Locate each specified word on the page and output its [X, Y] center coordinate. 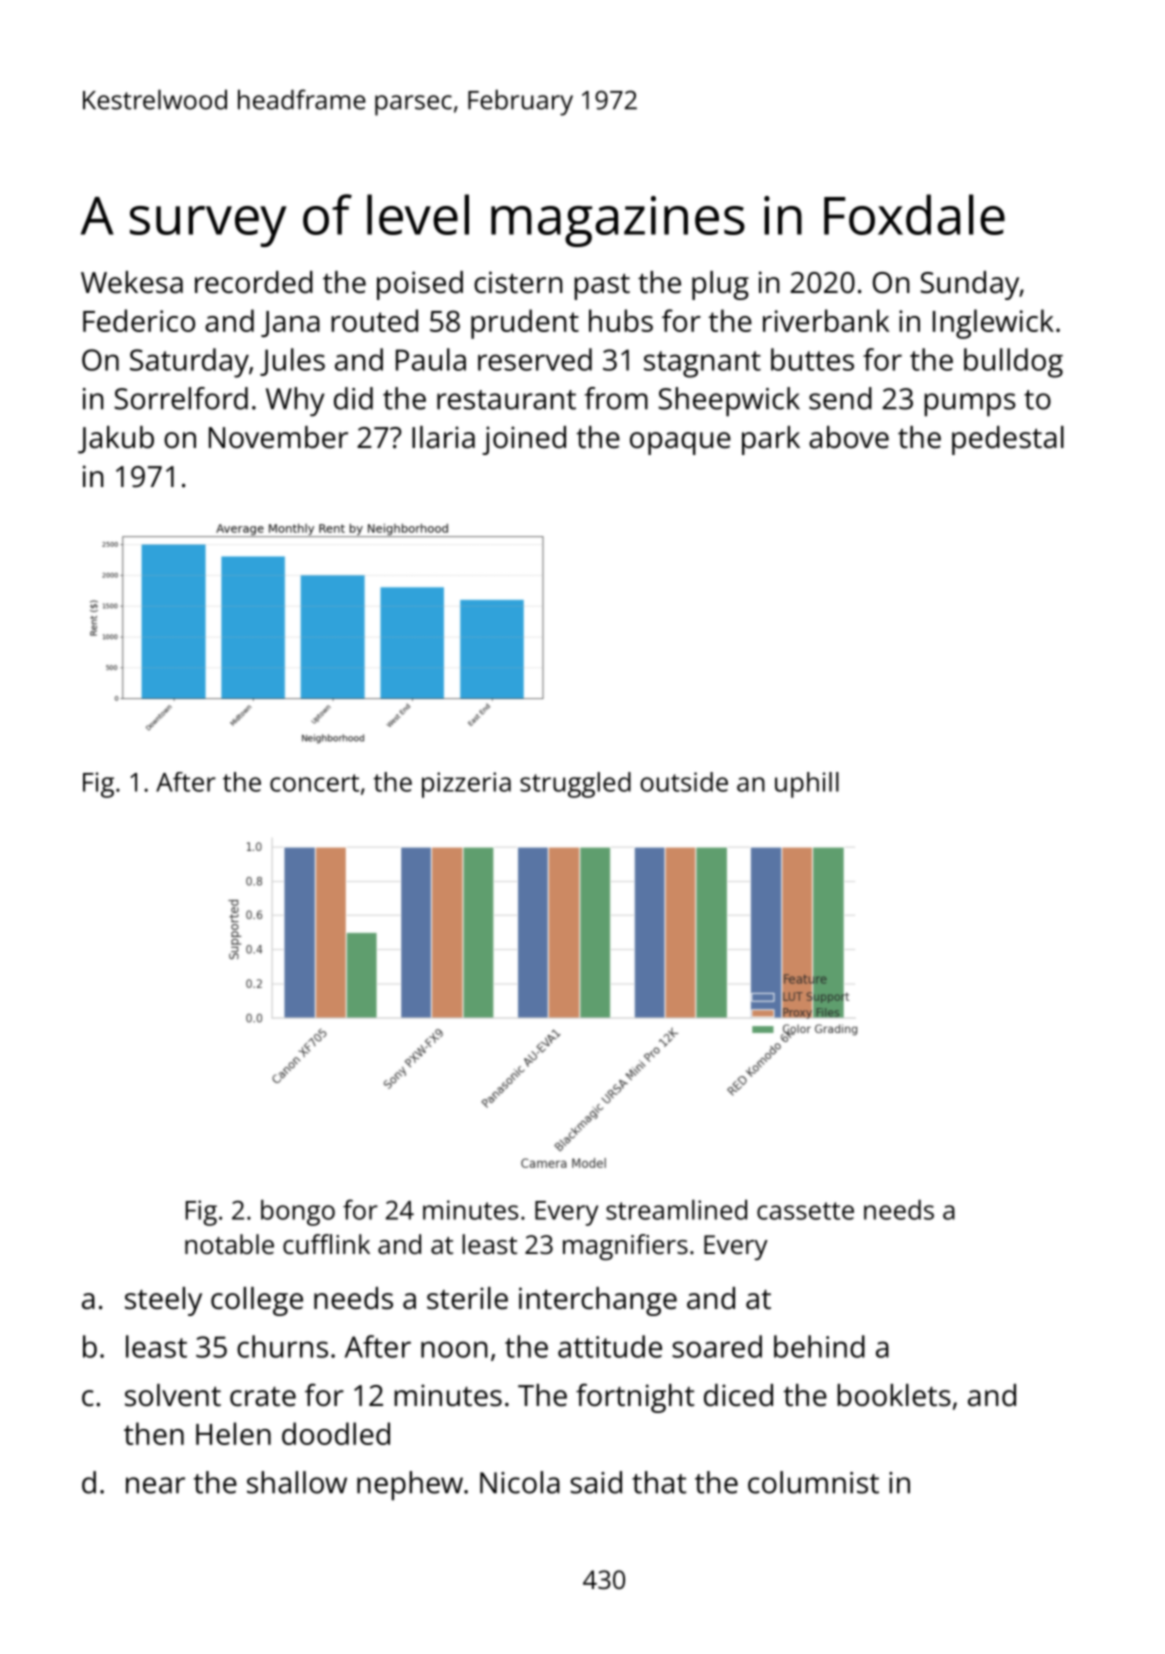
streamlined [676, 1210]
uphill [807, 785]
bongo [298, 1213]
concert [314, 783]
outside [684, 782]
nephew [410, 1485]
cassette [805, 1211]
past [602, 287]
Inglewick [993, 324]
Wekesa [132, 282]
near [155, 1485]
